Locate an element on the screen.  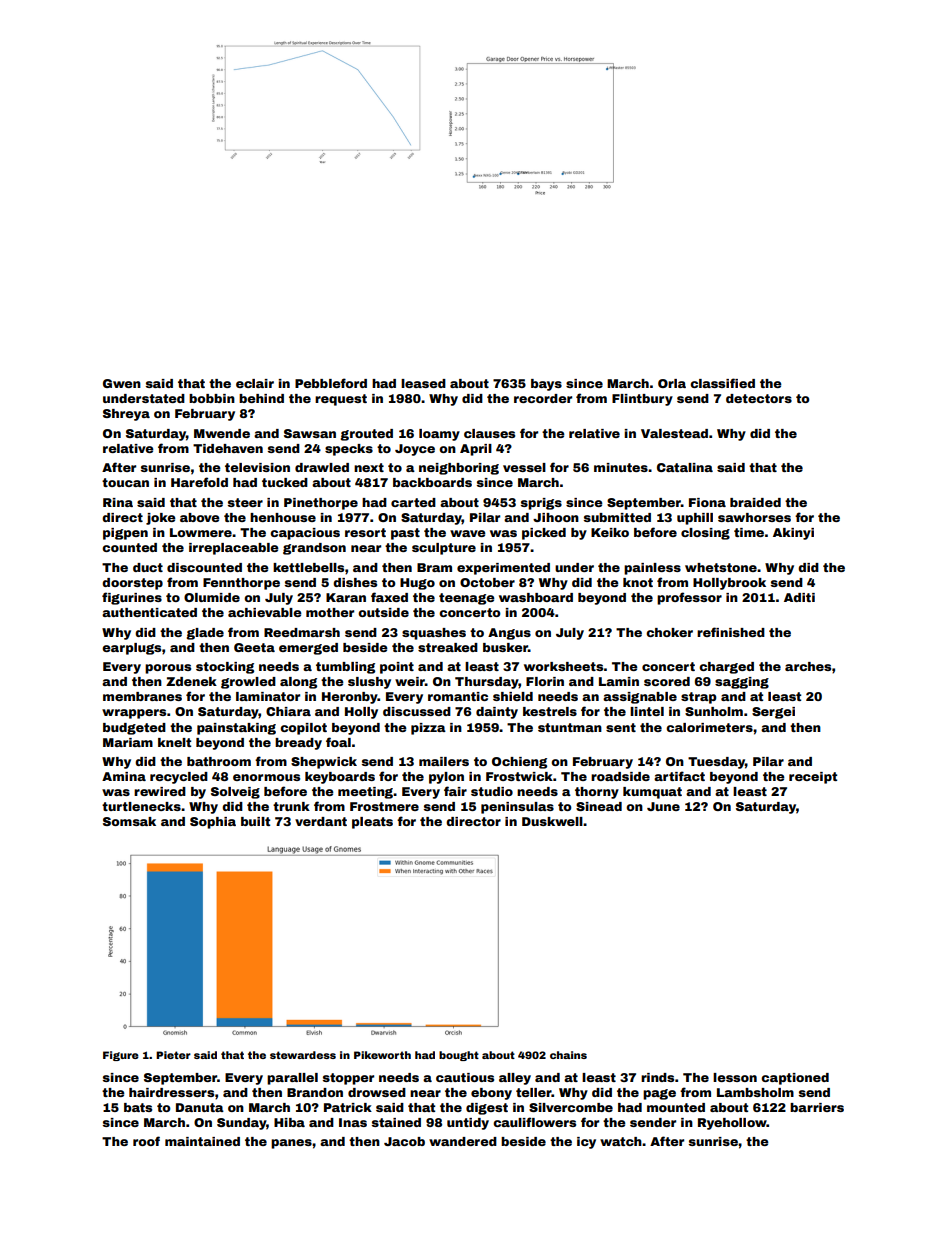
behind is located at coordinates (261, 398).
